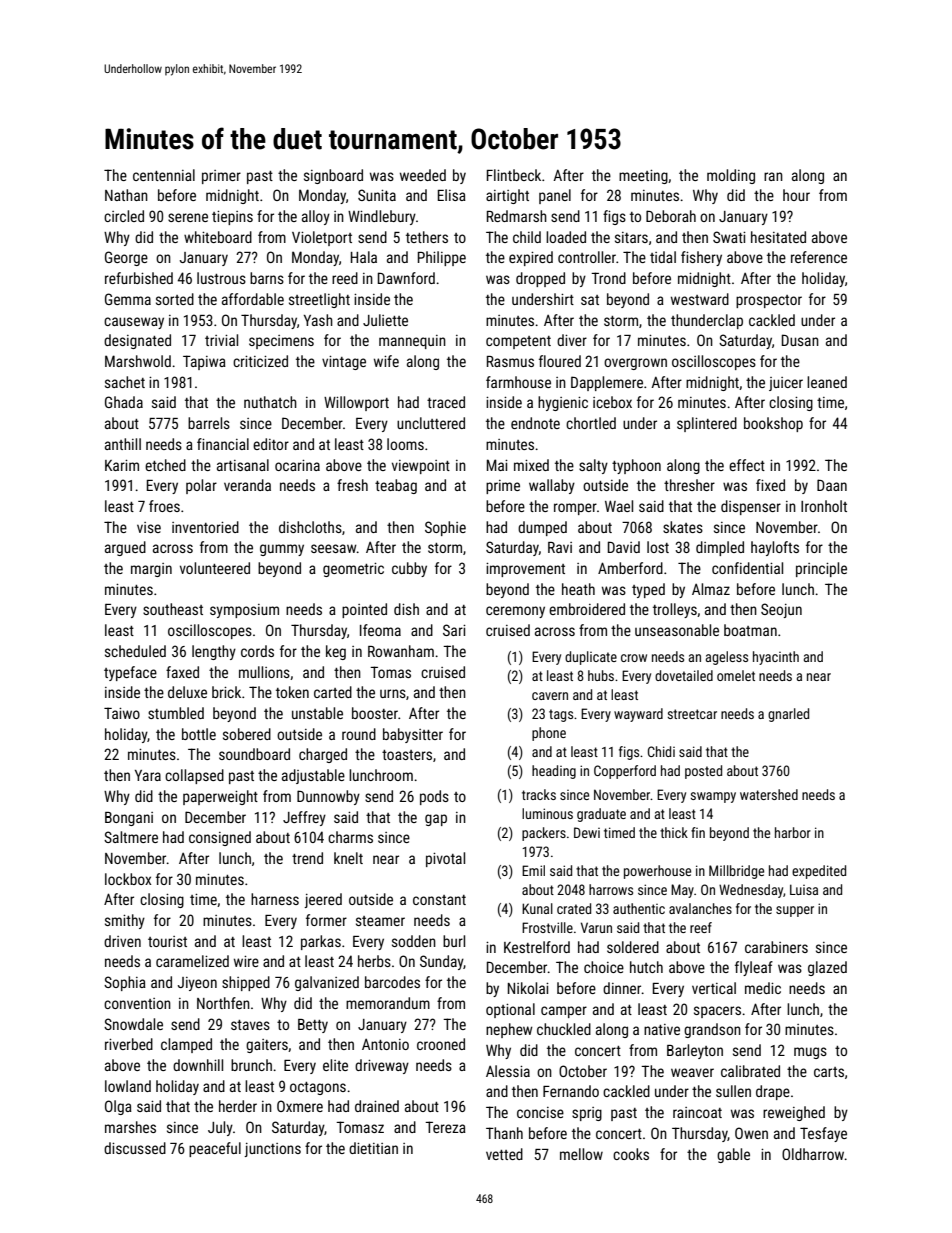 The height and width of the screenshot is (1233, 952). What do you see at coordinates (421, 467) in the screenshot?
I see `viewpoint` at bounding box center [421, 467].
